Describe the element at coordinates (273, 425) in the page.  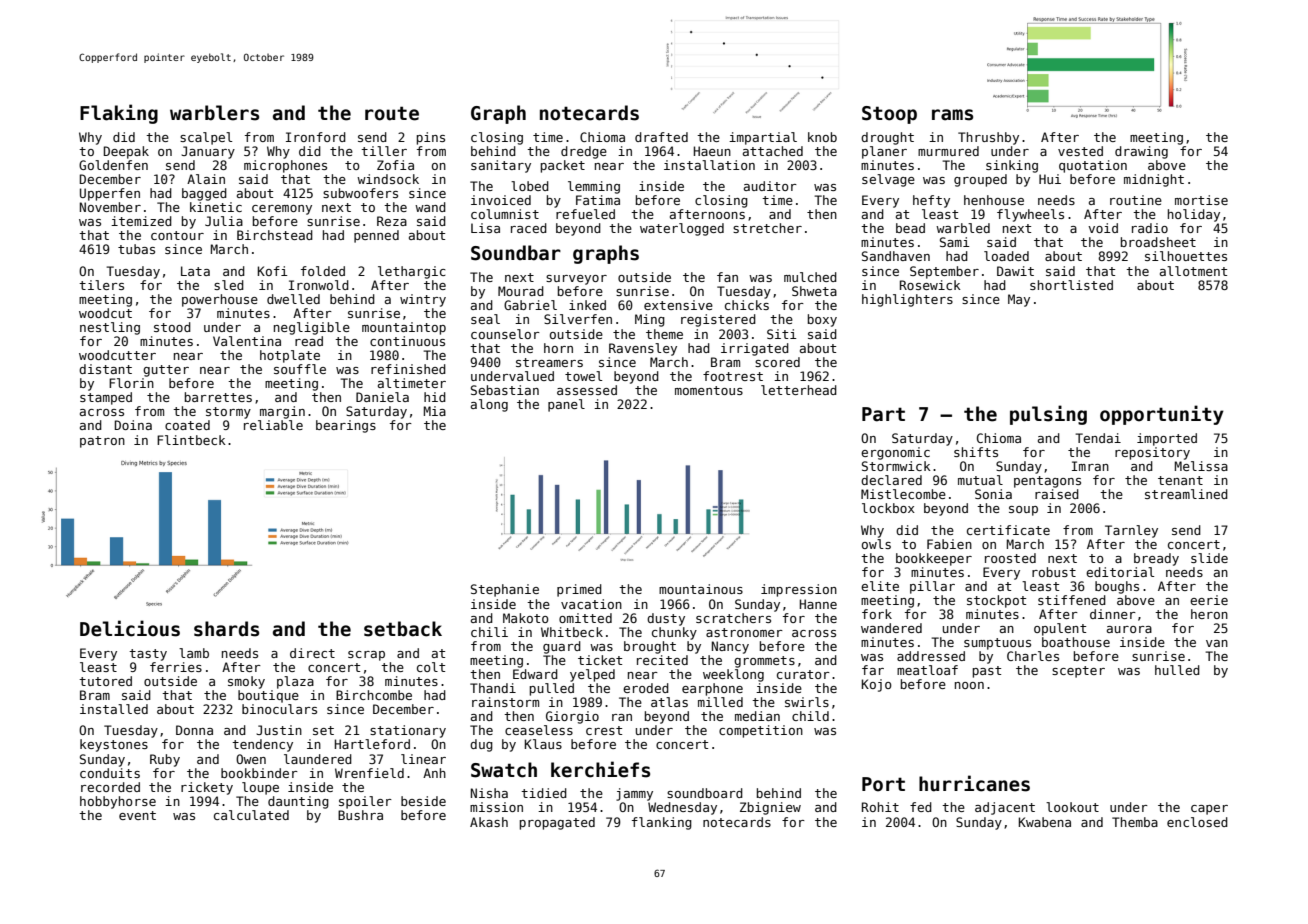
I see `reliable` at that location.
